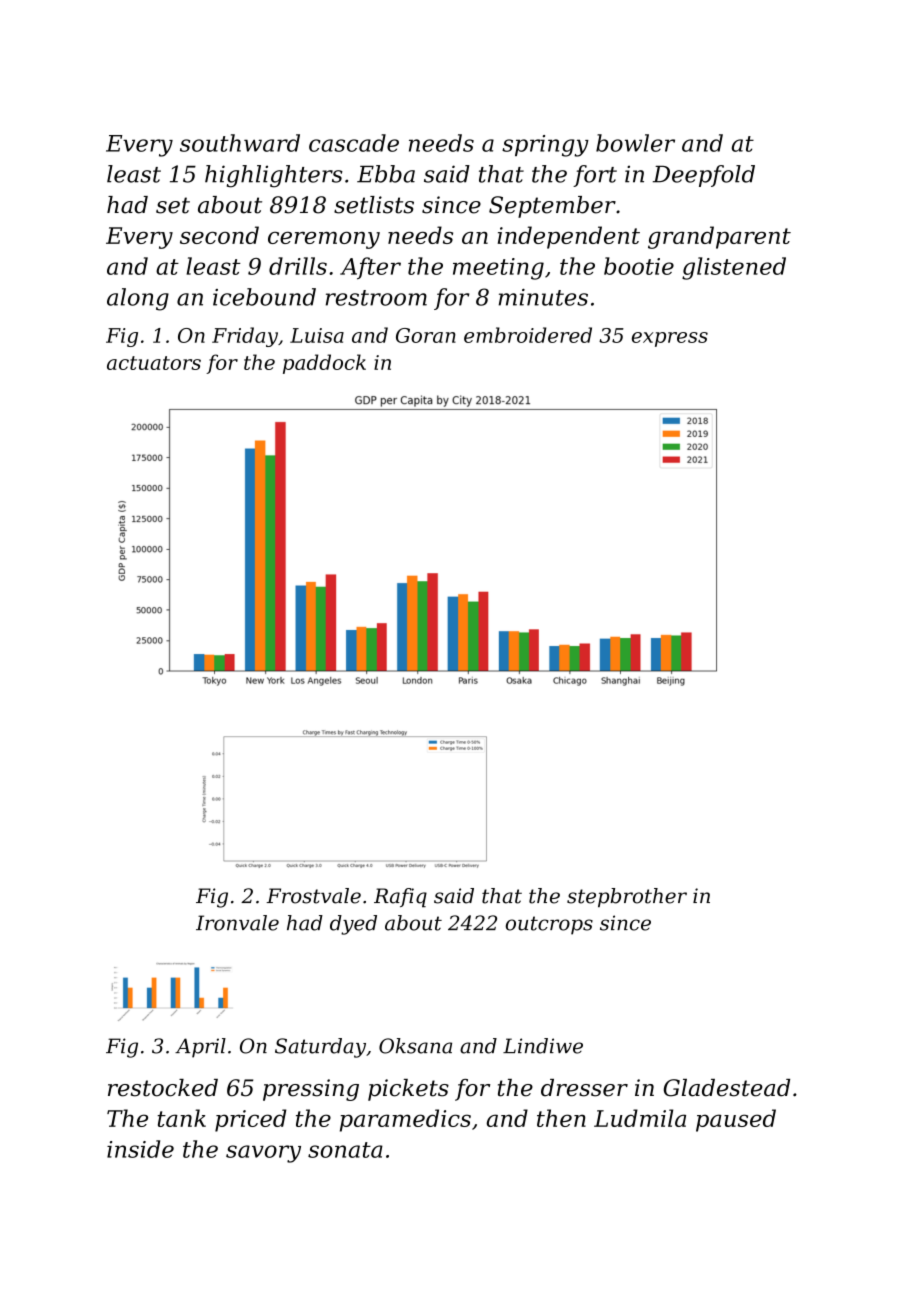  What do you see at coordinates (670, 339) in the screenshot?
I see `express` at bounding box center [670, 339].
